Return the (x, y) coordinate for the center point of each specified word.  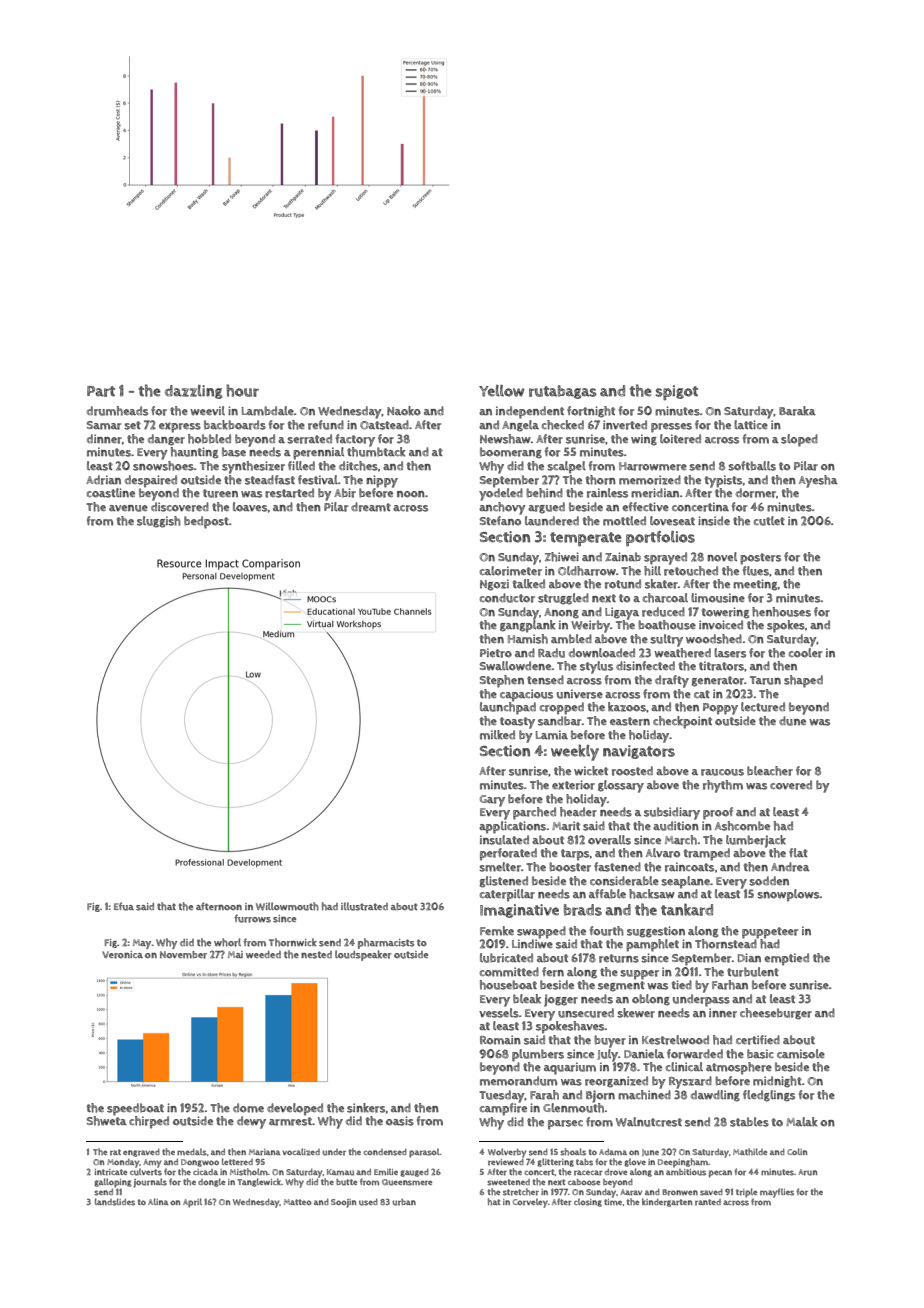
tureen (220, 493)
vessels (499, 1013)
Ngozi (494, 585)
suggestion (656, 932)
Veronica (122, 955)
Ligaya (622, 613)
